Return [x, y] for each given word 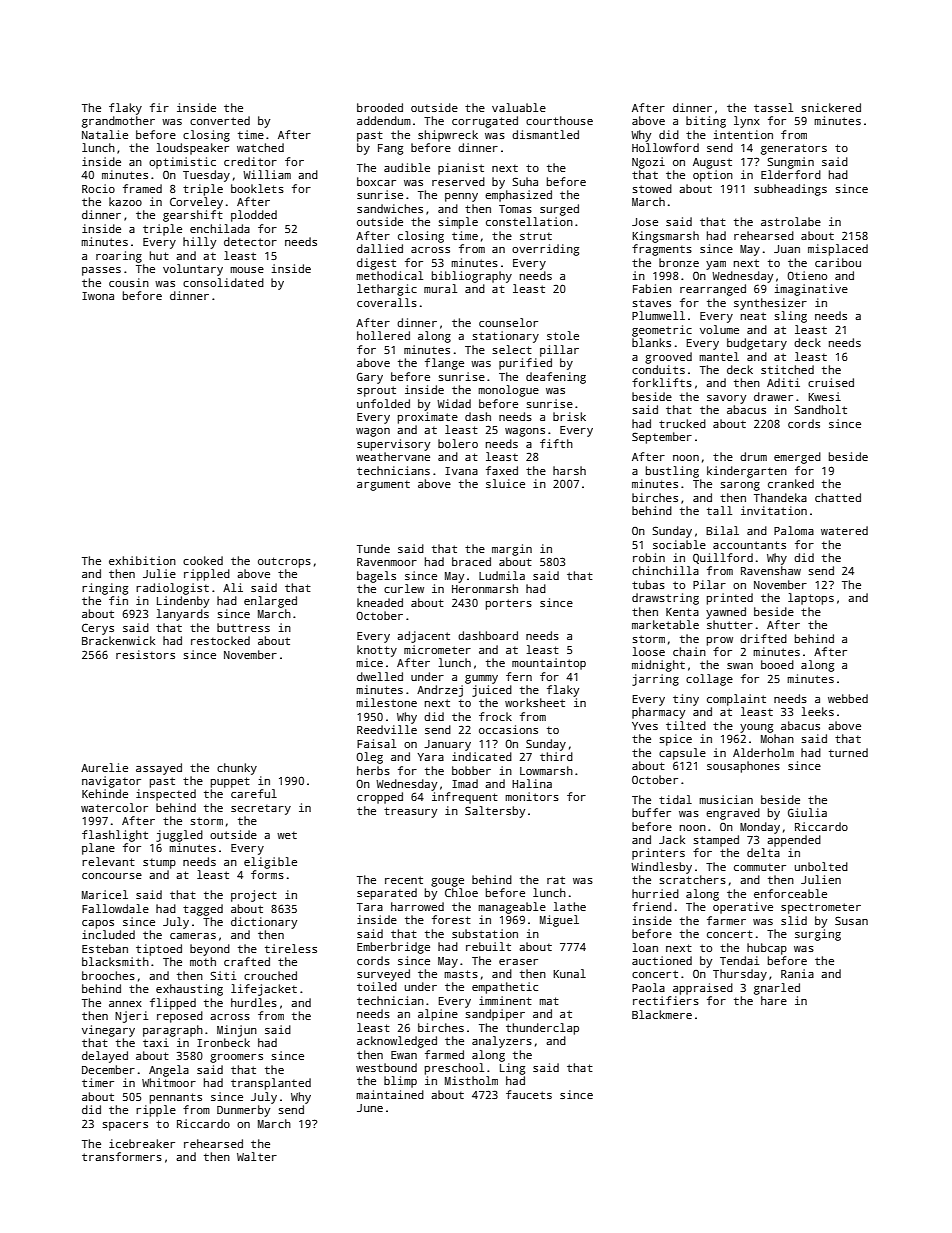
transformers [122, 1156]
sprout [376, 391]
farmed [444, 1054]
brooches [108, 975]
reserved [458, 181]
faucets [529, 1094]
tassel [773, 107]
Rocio [98, 188]
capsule [682, 754]
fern [519, 676]
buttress [243, 627]
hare [774, 1000]
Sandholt [820, 409]
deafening [556, 378]
